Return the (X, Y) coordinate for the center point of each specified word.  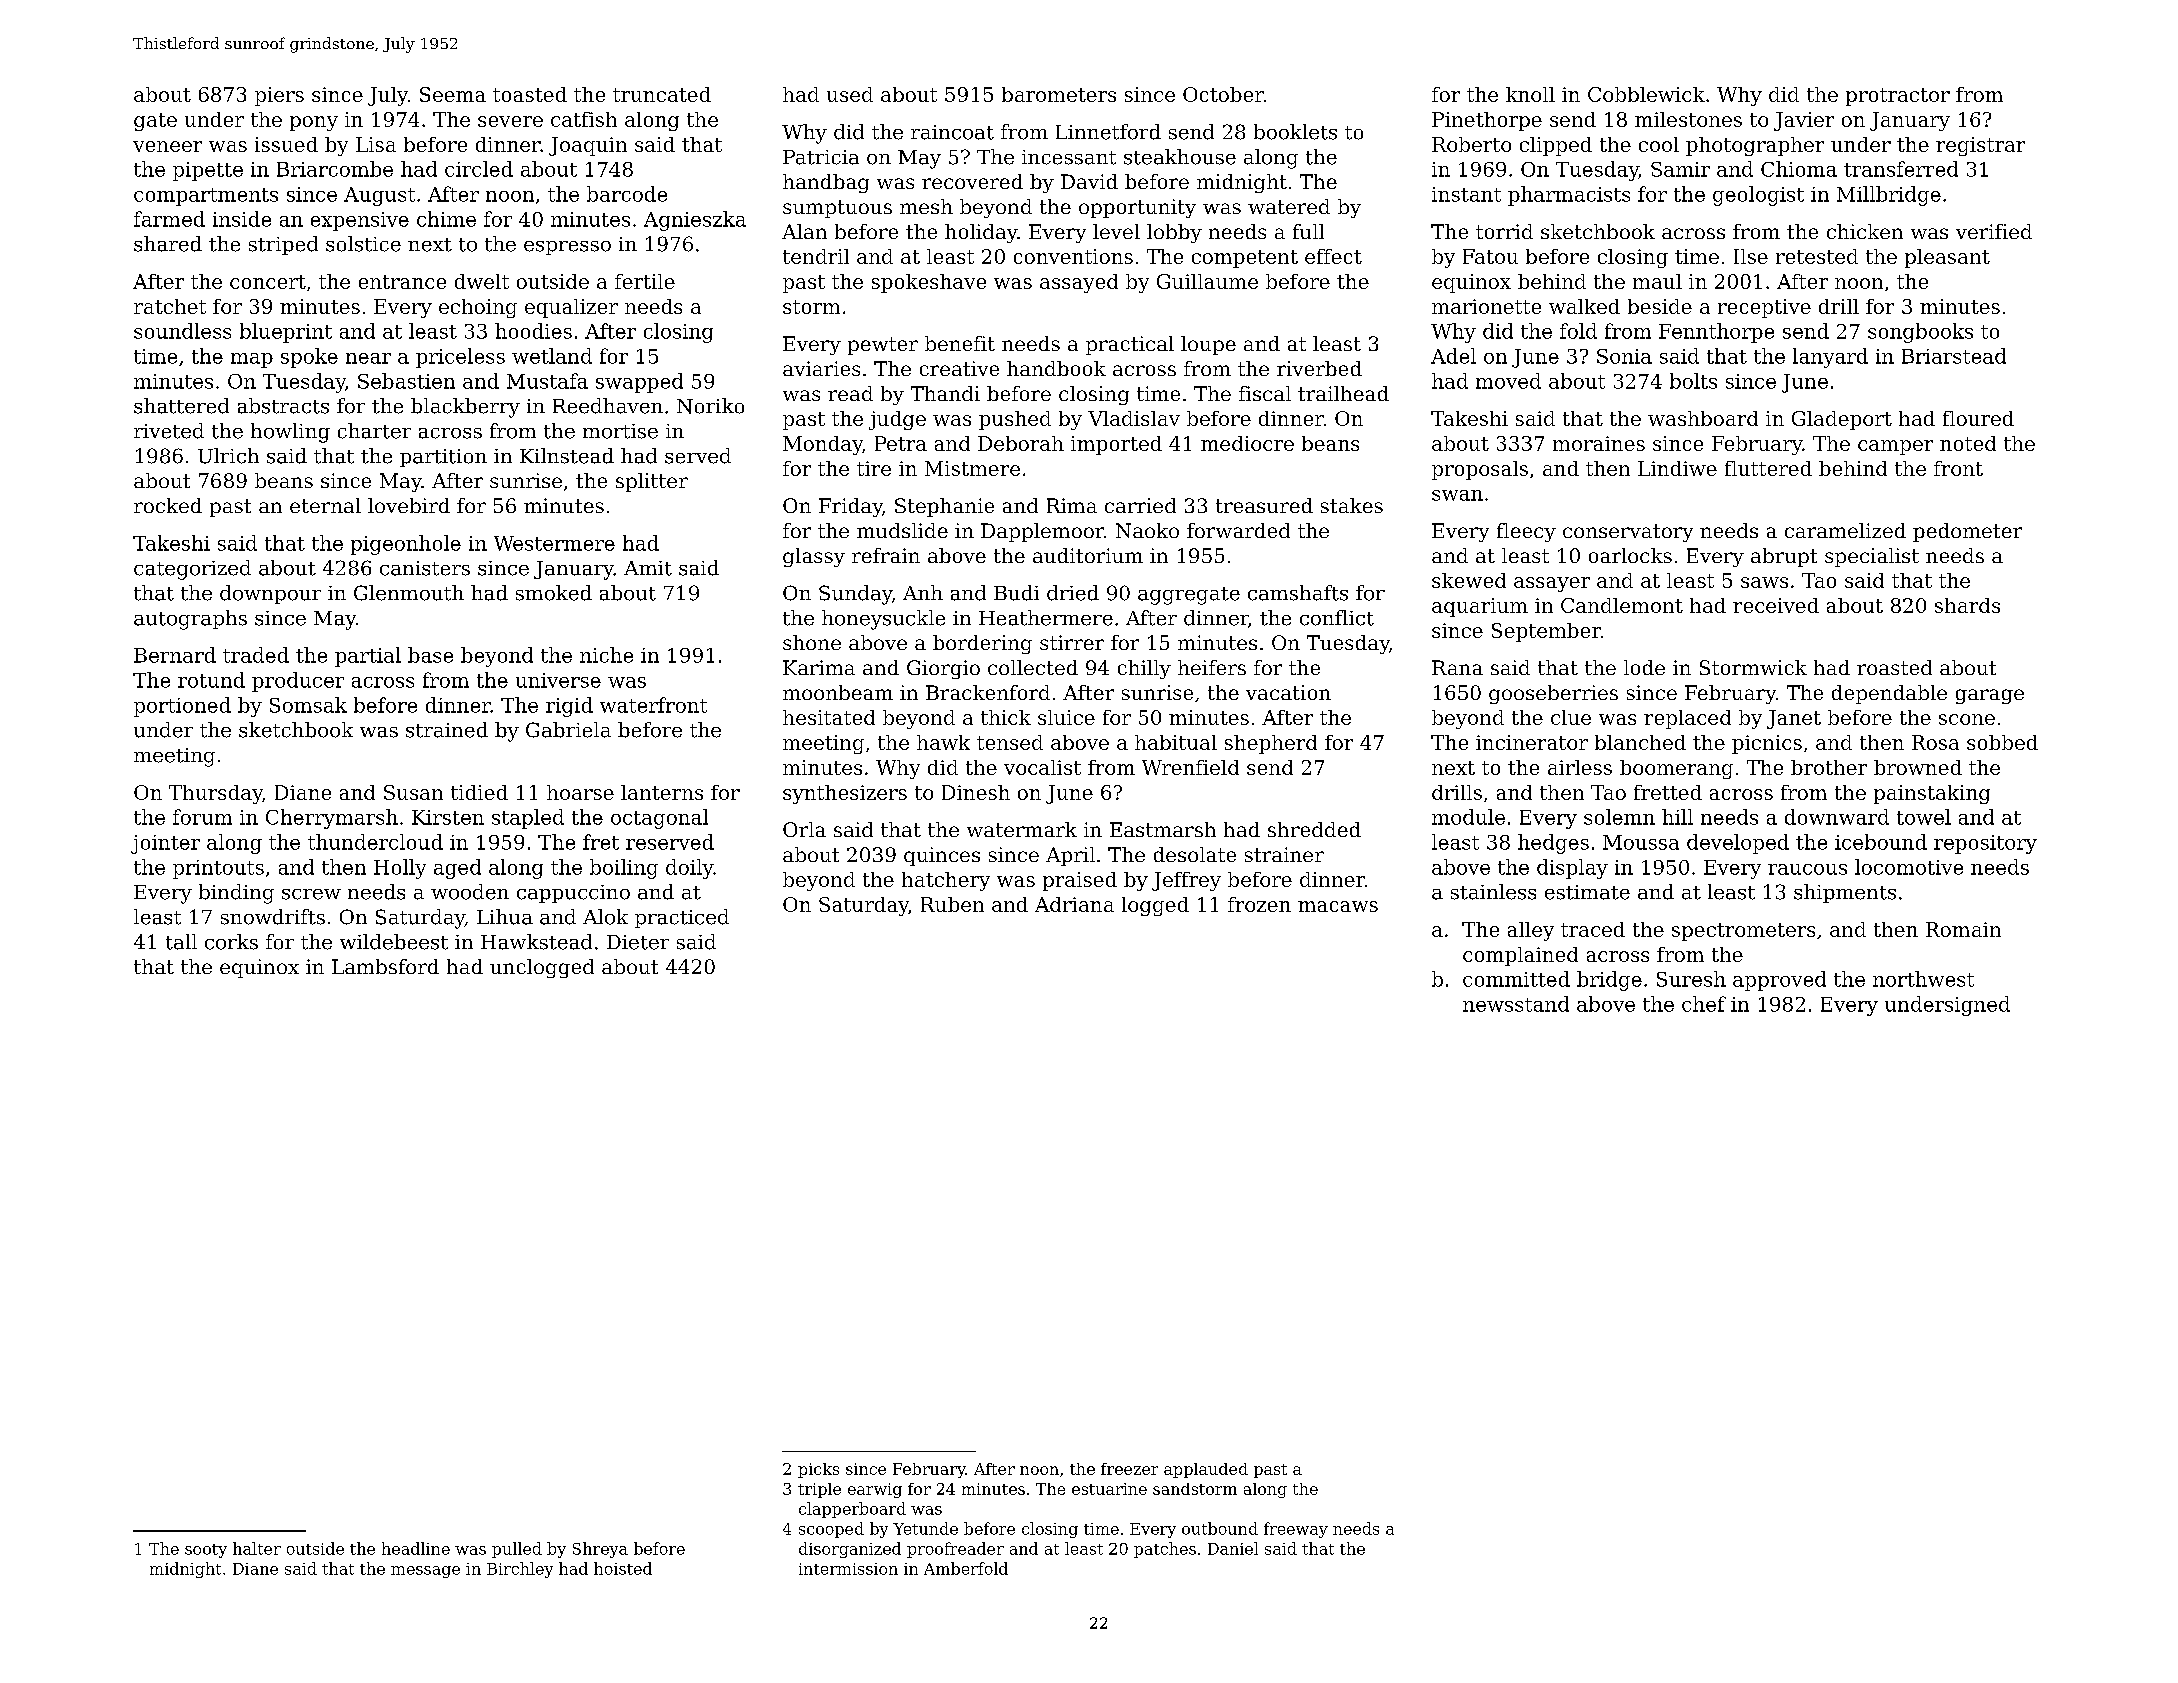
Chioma (1799, 169)
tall (181, 942)
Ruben (952, 904)
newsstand (1516, 1004)
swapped (639, 383)
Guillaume (1207, 281)
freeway (1296, 1530)
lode (1644, 667)
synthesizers (845, 794)
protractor (1898, 97)
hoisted (623, 1568)
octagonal (659, 819)
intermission (848, 1569)
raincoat (952, 132)
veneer (167, 146)
